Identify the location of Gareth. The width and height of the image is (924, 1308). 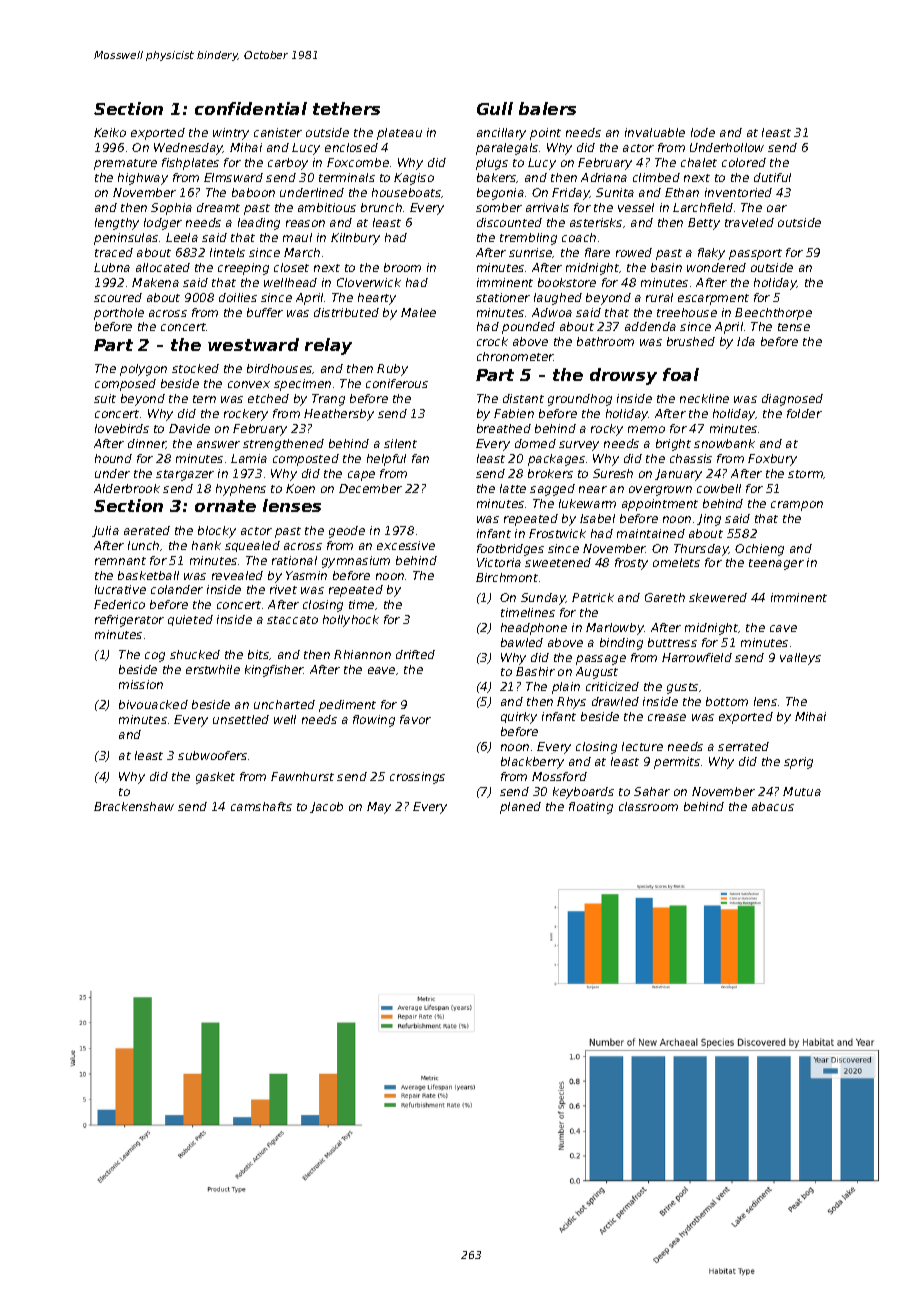
(665, 597).
